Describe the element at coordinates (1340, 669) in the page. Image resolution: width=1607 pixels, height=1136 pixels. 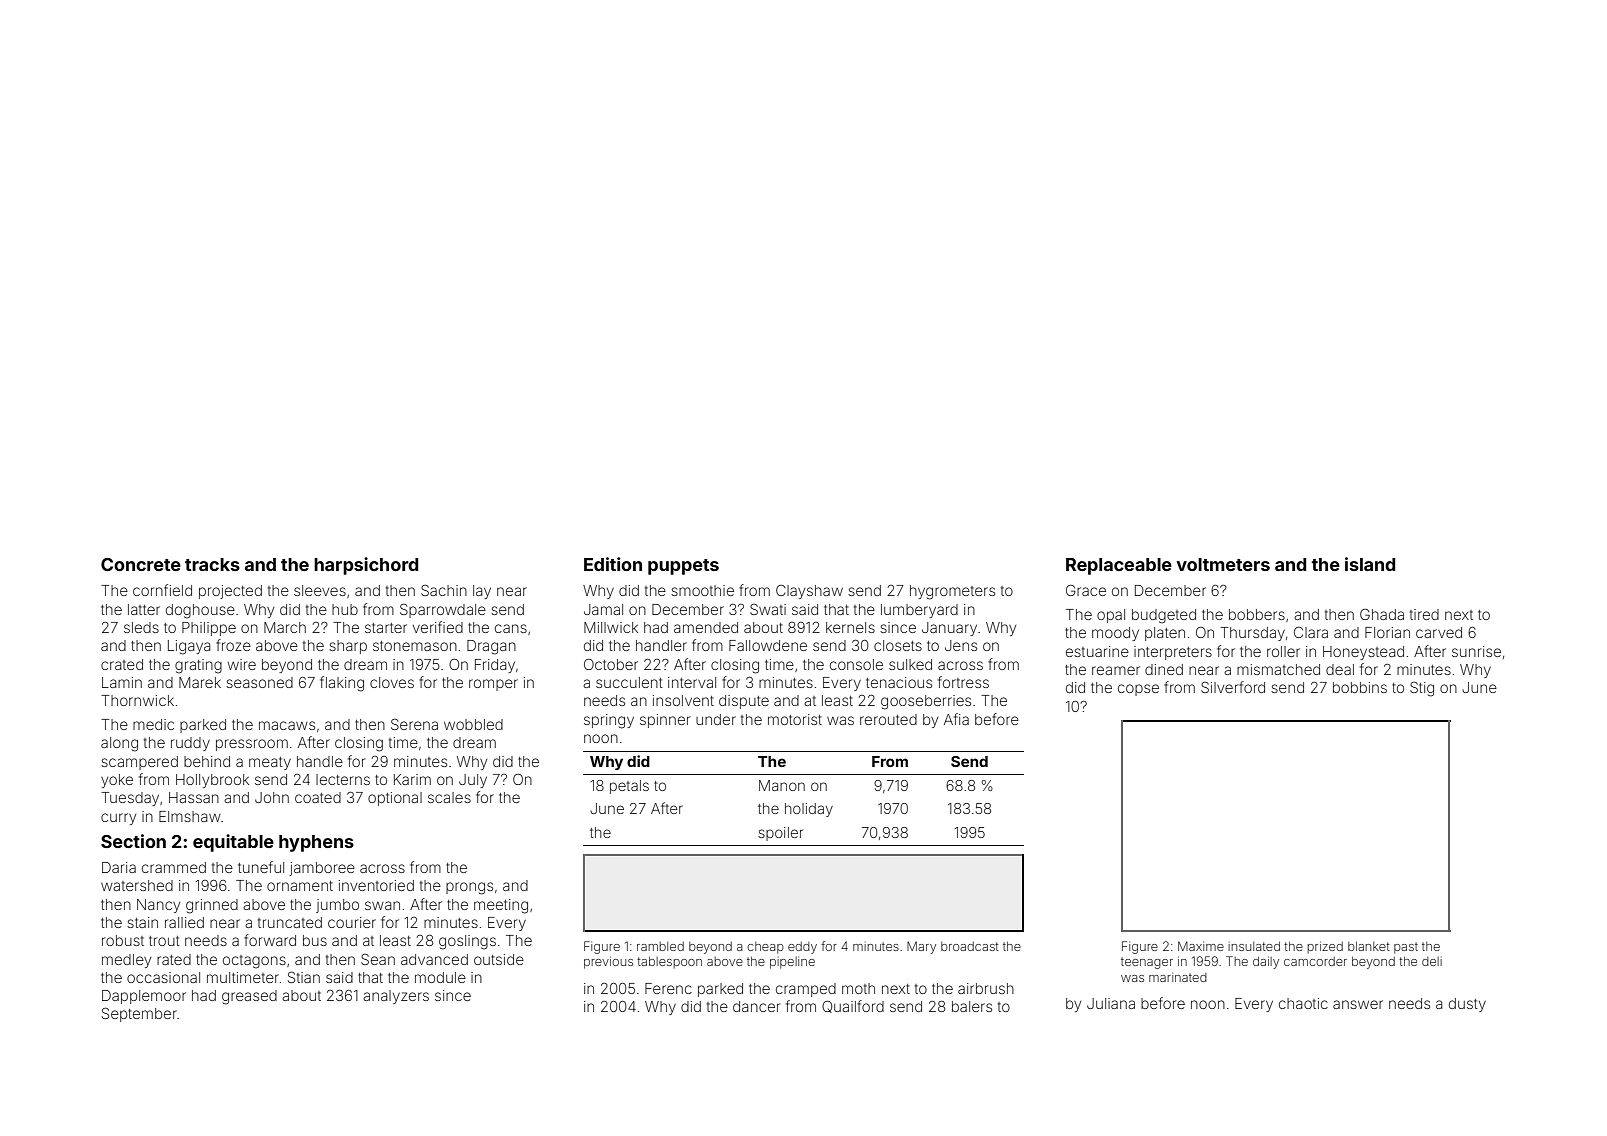
I see `deal` at that location.
